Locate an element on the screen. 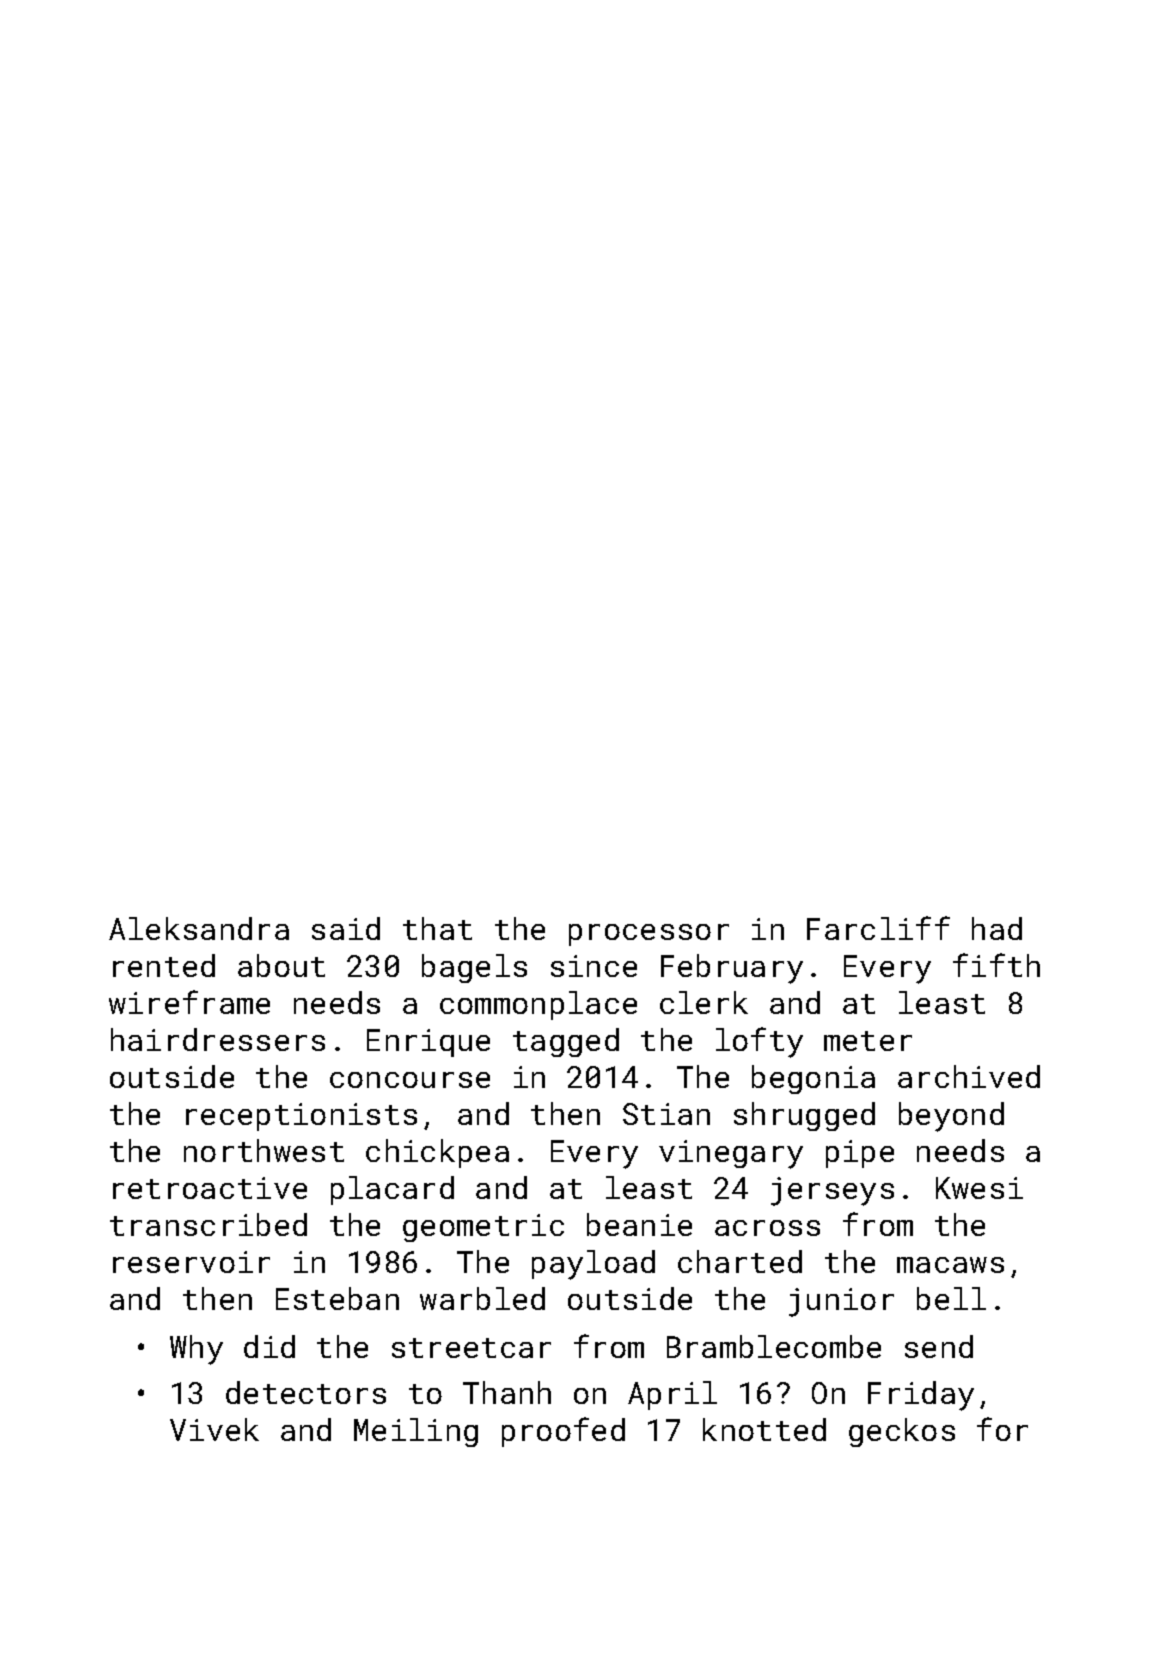  Esteban is located at coordinates (337, 1298).
